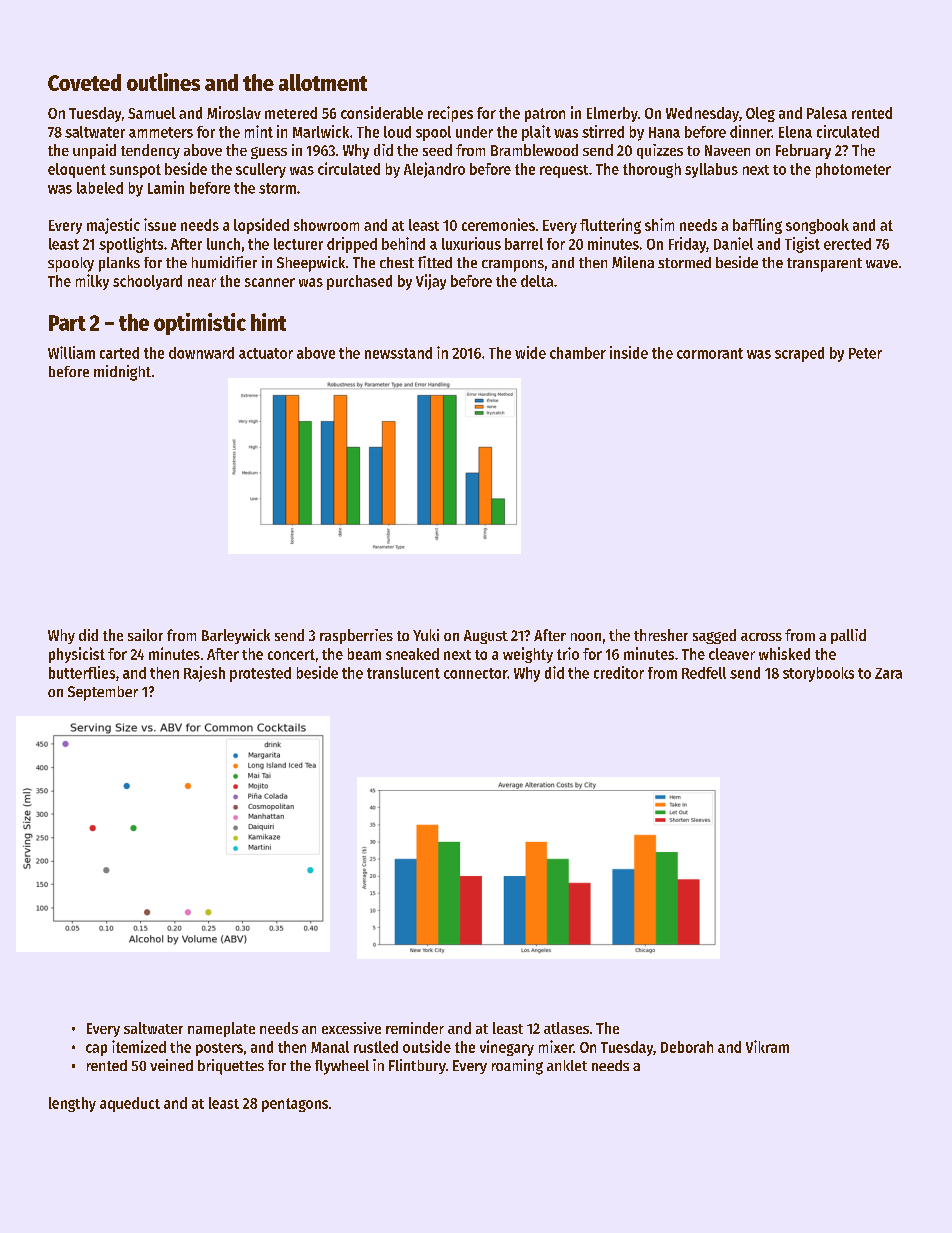  What do you see at coordinates (295, 1105) in the screenshot?
I see `pentagons` at bounding box center [295, 1105].
